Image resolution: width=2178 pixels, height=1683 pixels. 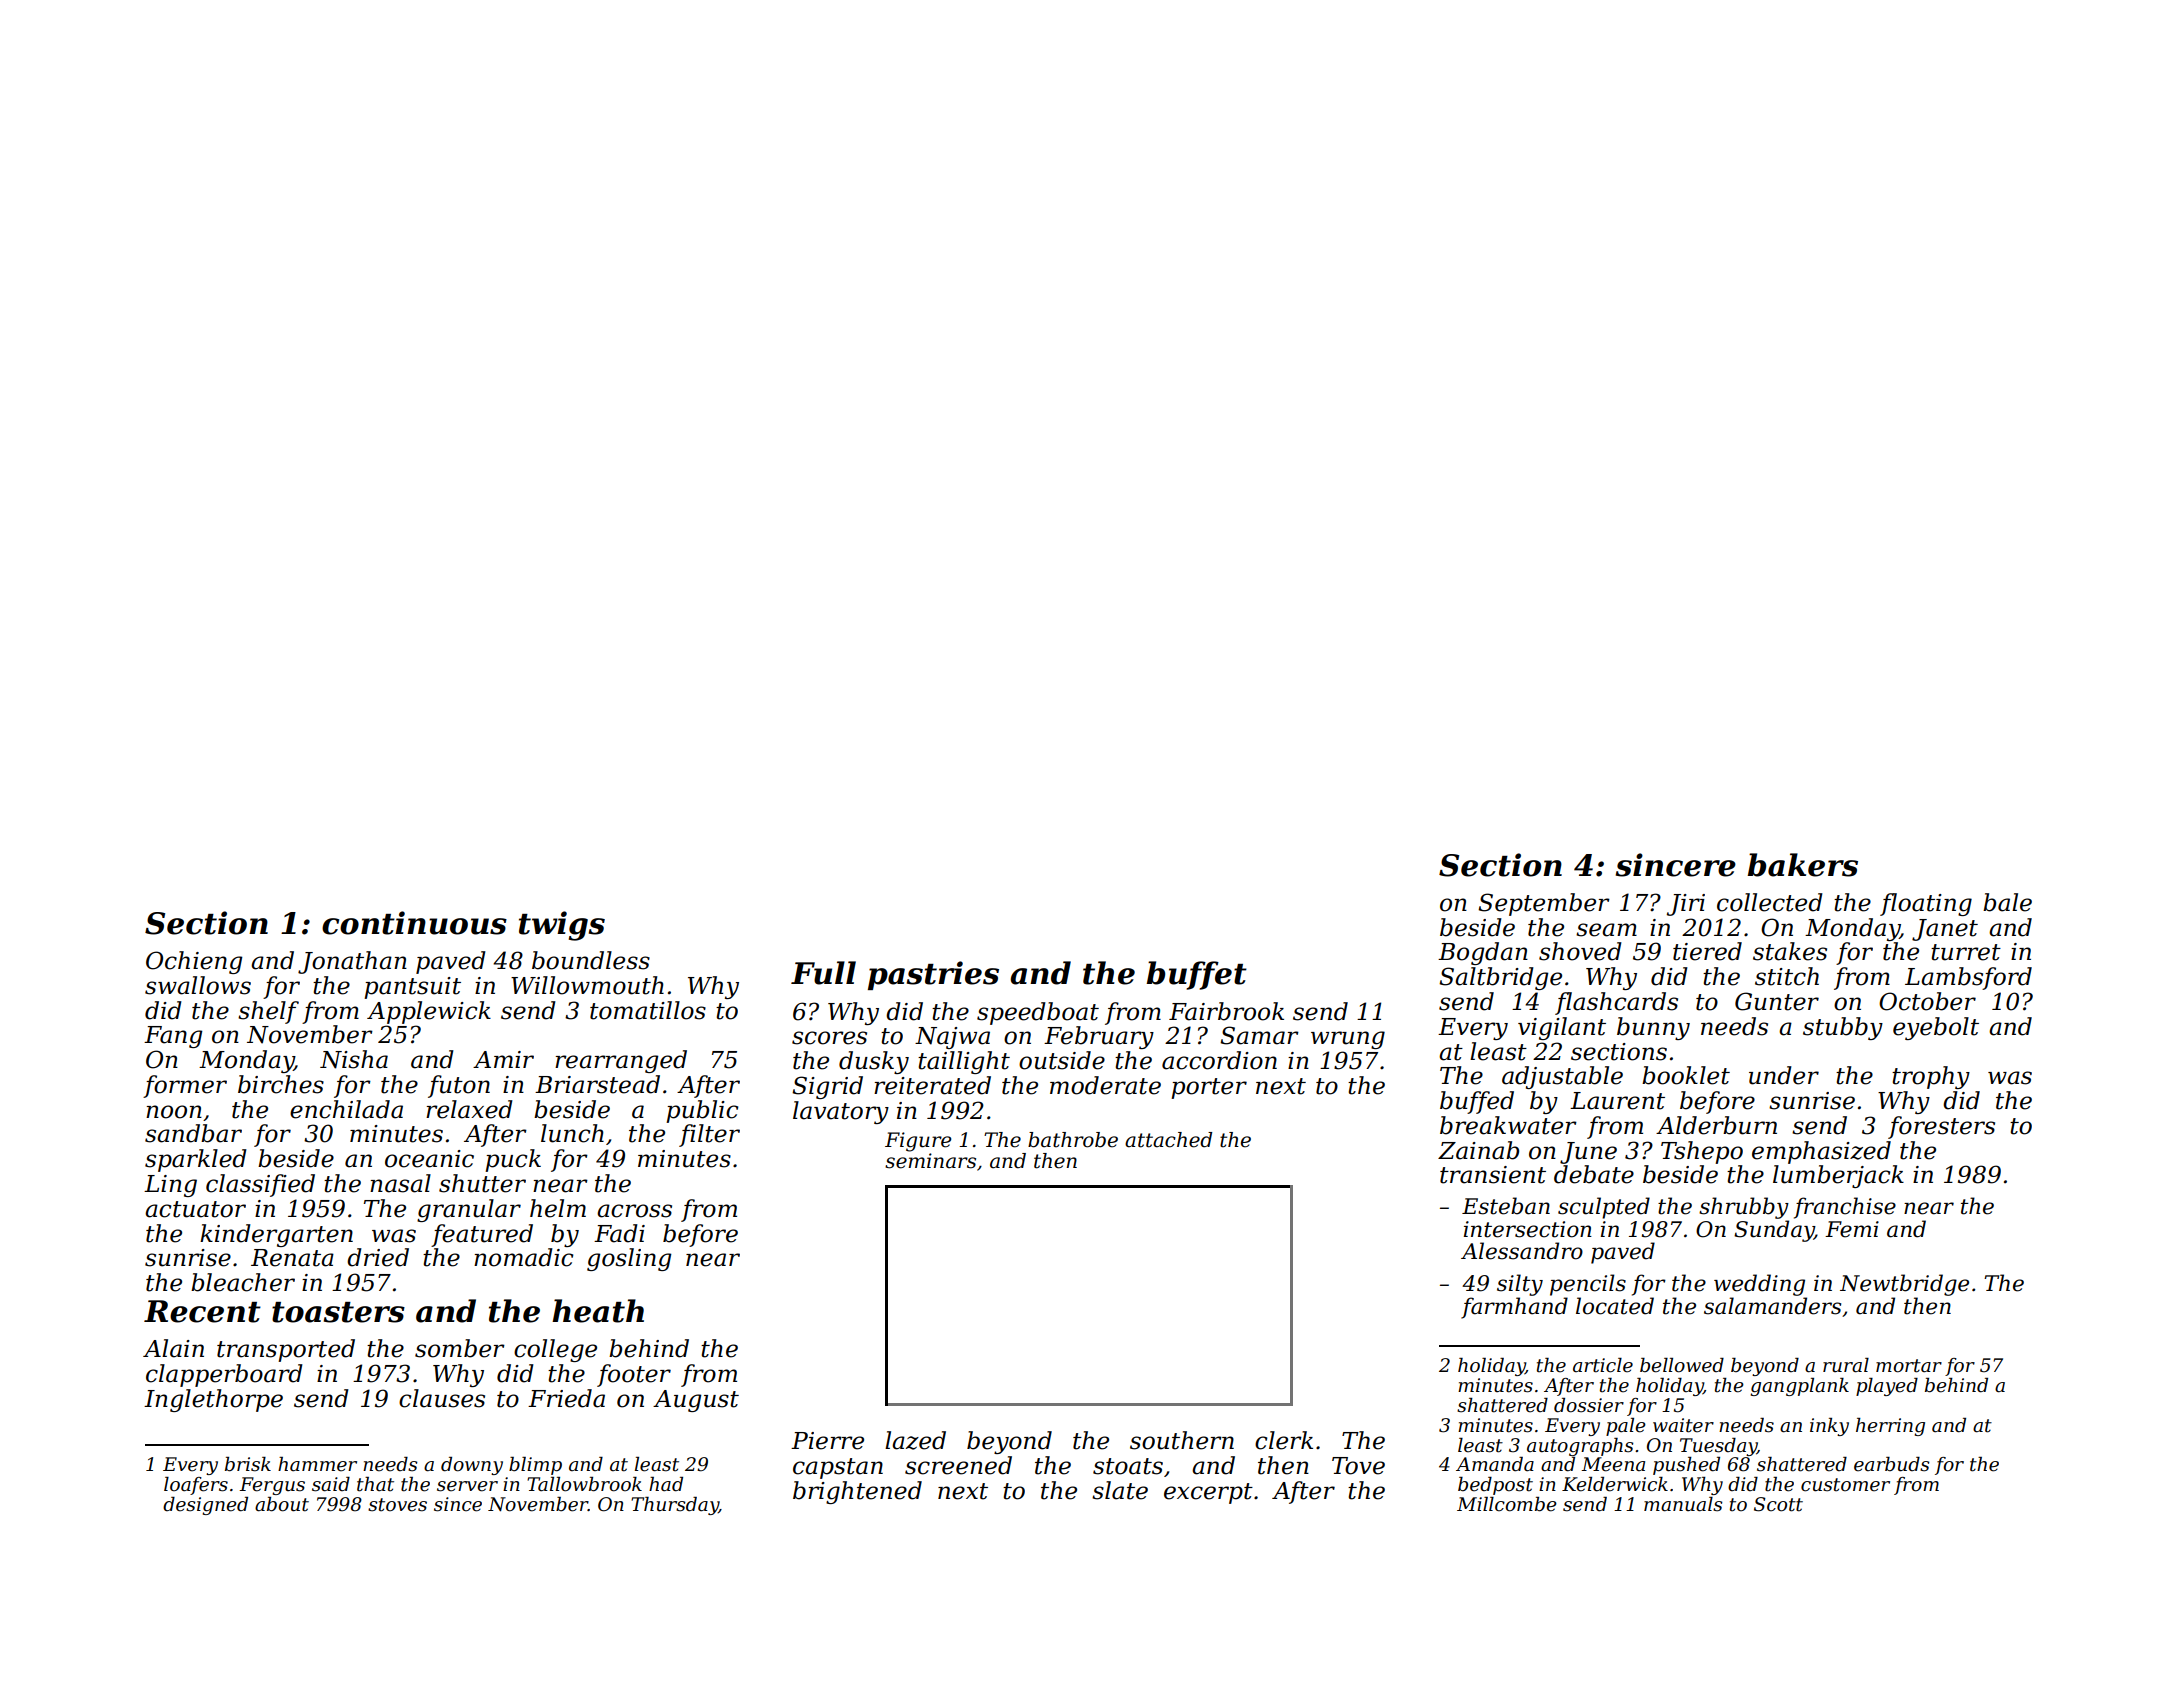 What do you see at coordinates (933, 975) in the document?
I see `pastries` at bounding box center [933, 975].
